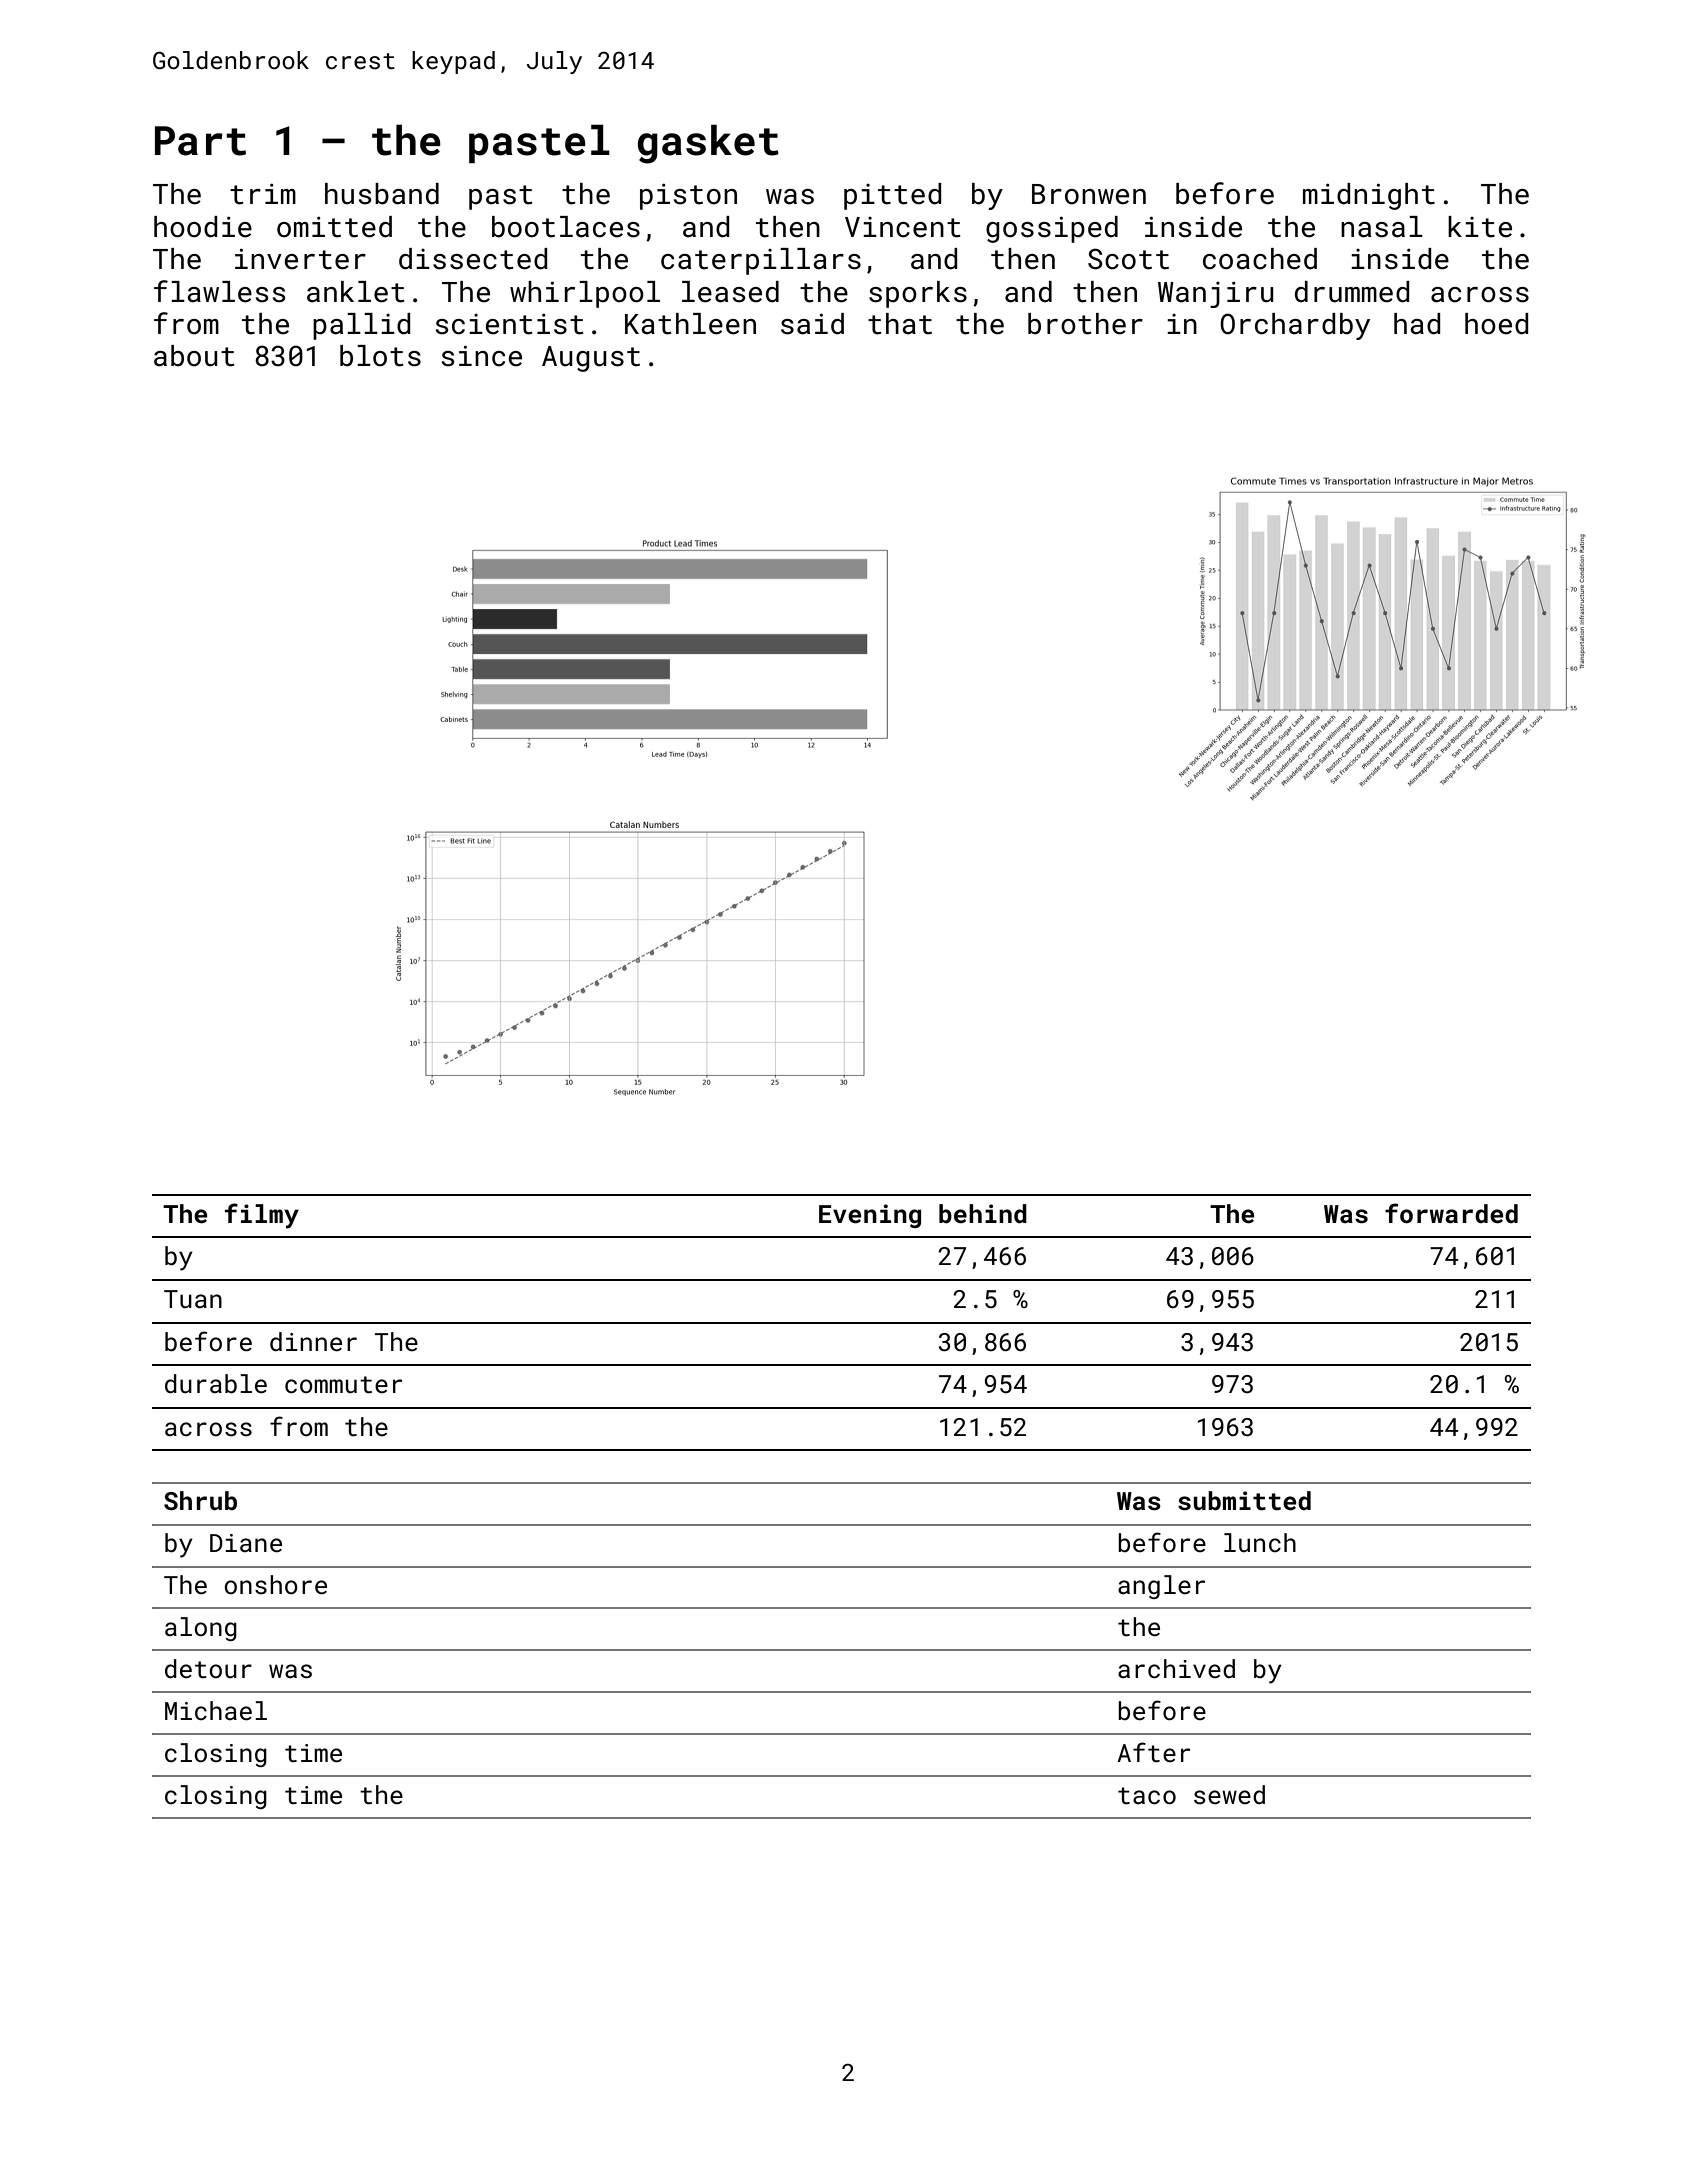  I want to click on midnight, so click(1369, 196).
